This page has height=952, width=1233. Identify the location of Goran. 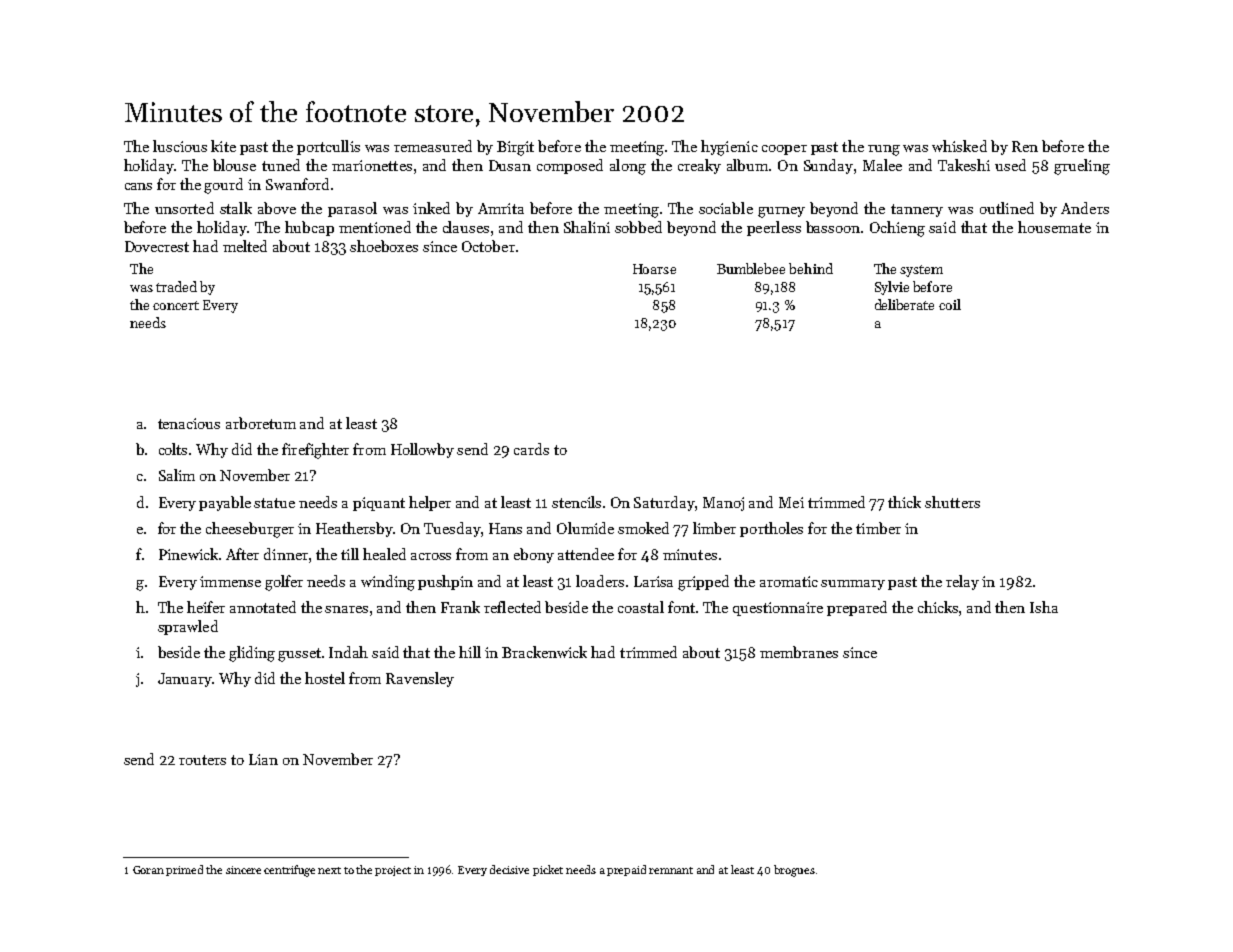
(148, 870).
